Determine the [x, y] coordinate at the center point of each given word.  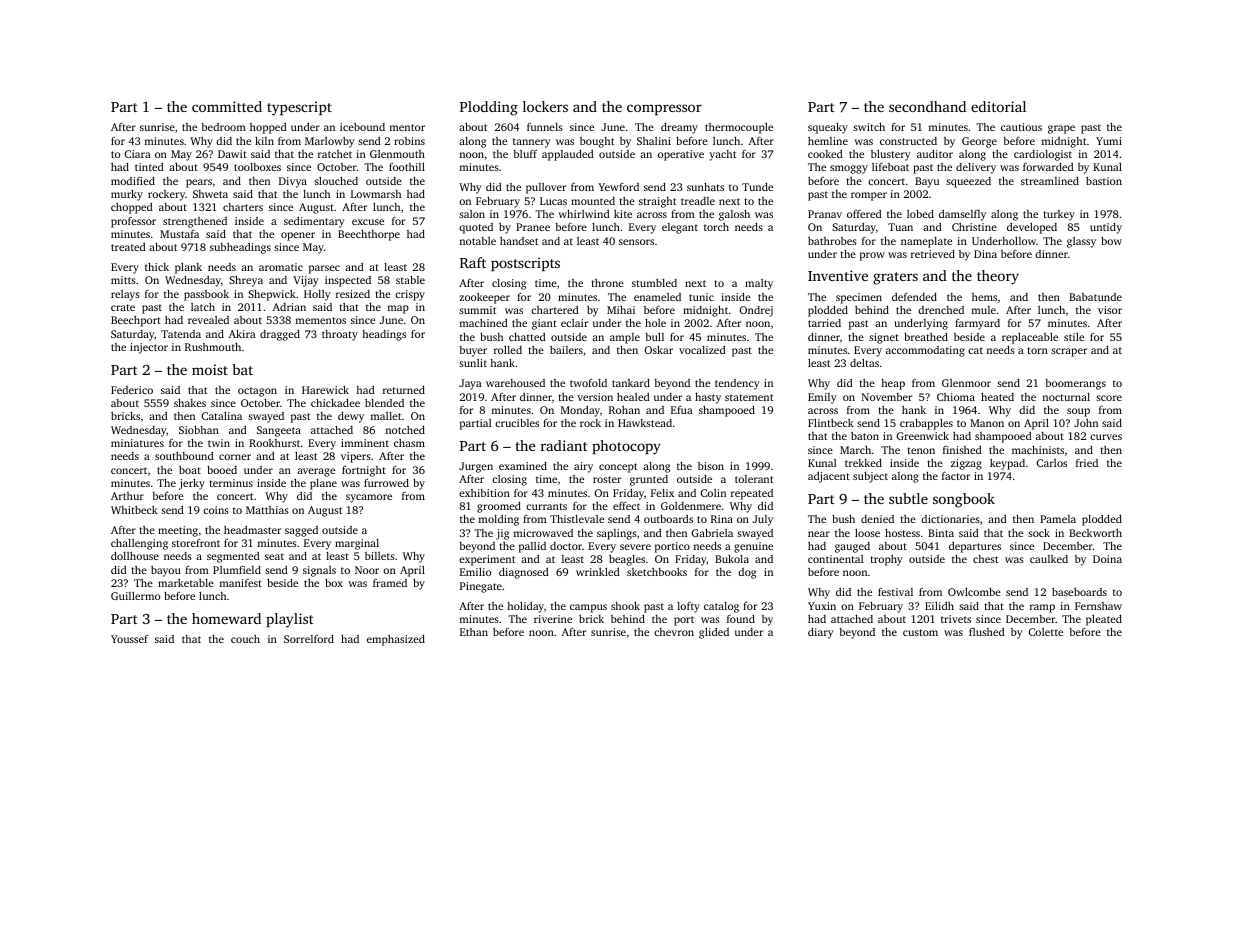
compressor [664, 109]
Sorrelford [309, 639]
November [887, 397]
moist [210, 369]
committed [227, 106]
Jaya [470, 384]
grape [1061, 129]
